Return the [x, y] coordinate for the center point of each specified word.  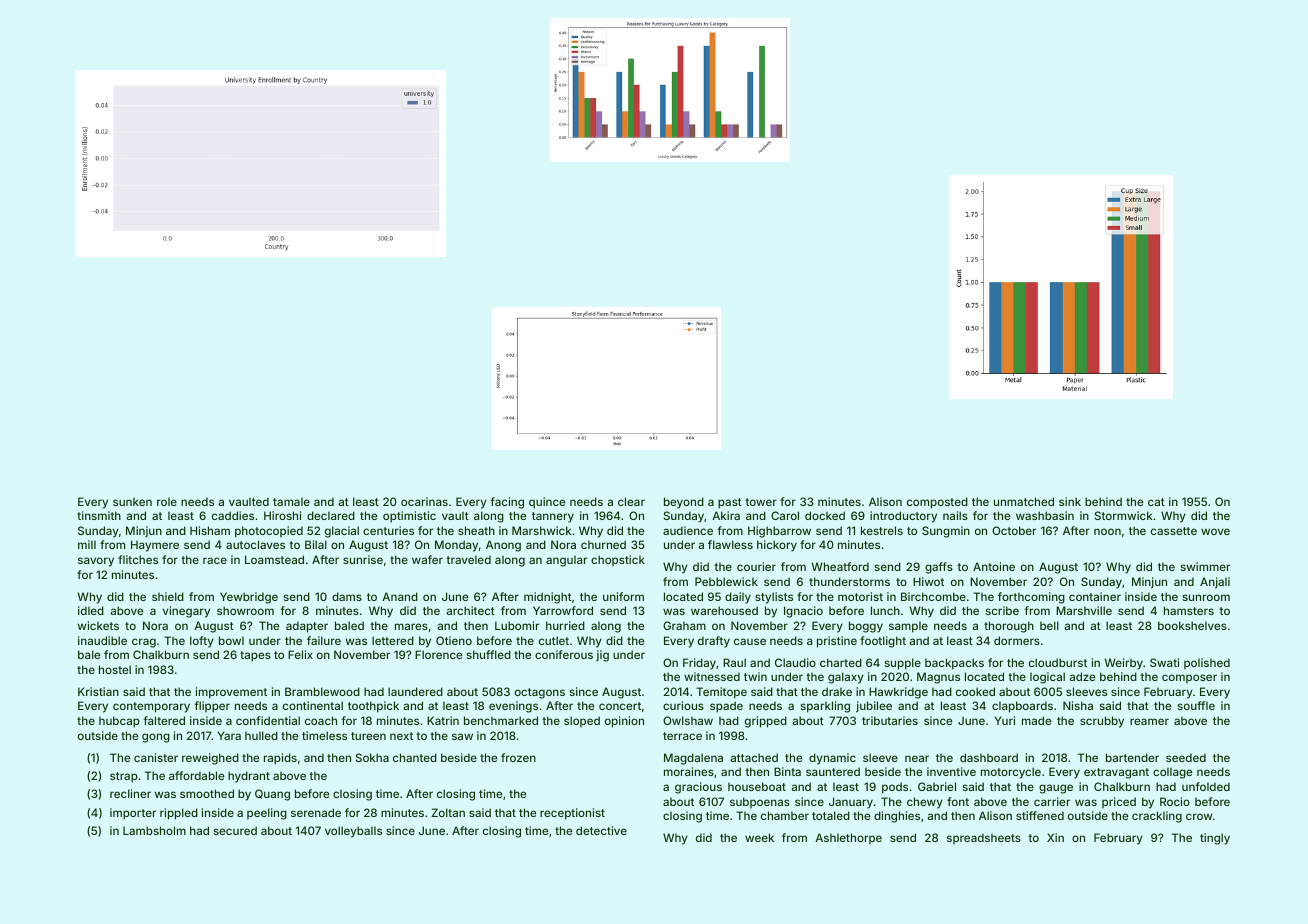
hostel [115, 669]
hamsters [1189, 610]
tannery [553, 517]
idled [91, 610]
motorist [860, 596]
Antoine [994, 566]
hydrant [249, 777]
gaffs [939, 568]
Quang [272, 795]
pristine [837, 642]
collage [1172, 773]
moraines [689, 771]
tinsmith [99, 515]
